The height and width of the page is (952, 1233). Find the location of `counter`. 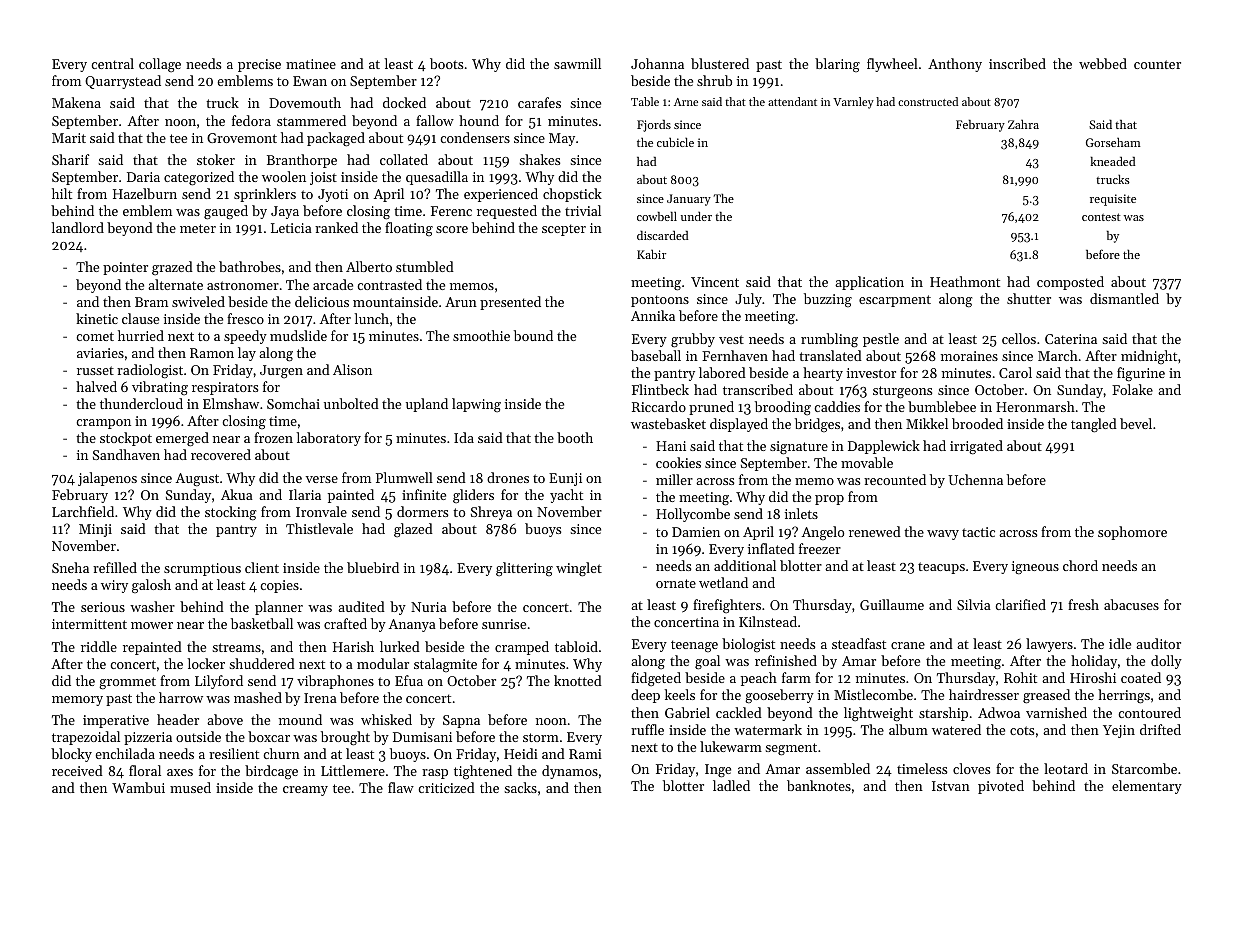

counter is located at coordinates (1157, 64).
